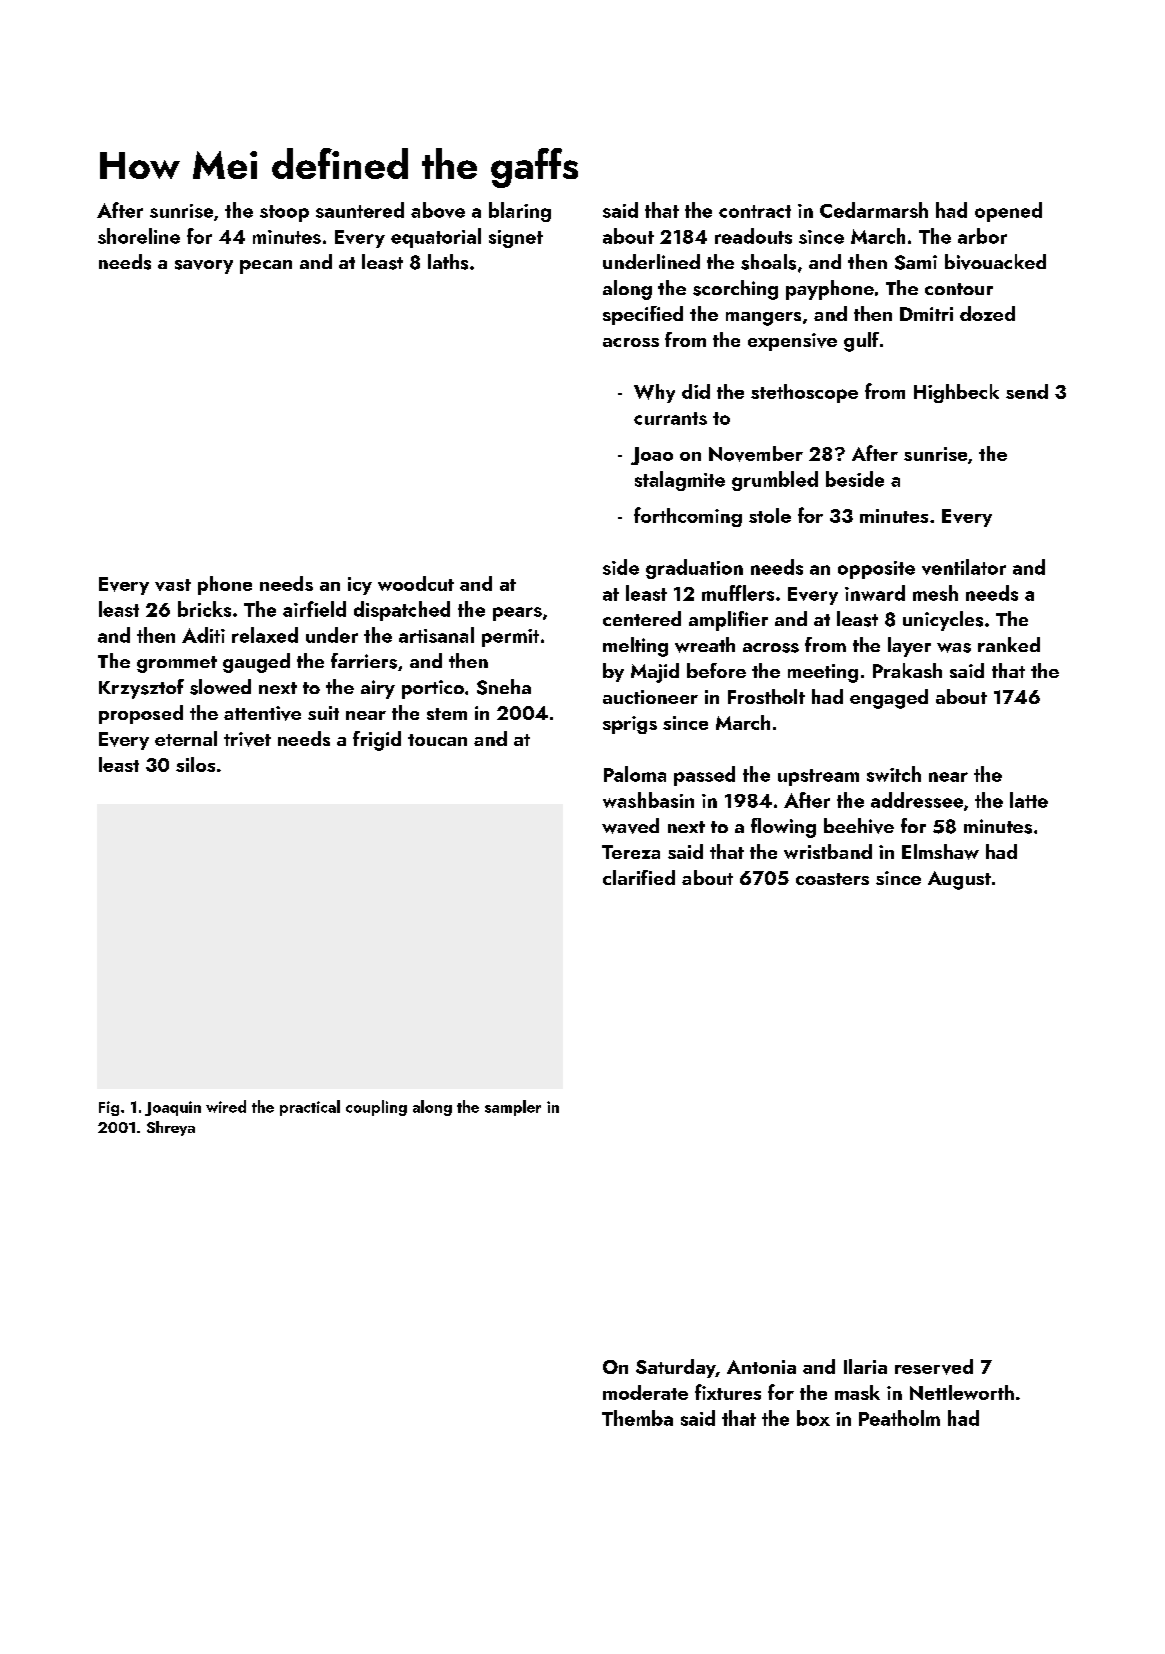 The height and width of the page is (1654, 1165). What do you see at coordinates (639, 877) in the page?
I see `clarified` at bounding box center [639, 877].
